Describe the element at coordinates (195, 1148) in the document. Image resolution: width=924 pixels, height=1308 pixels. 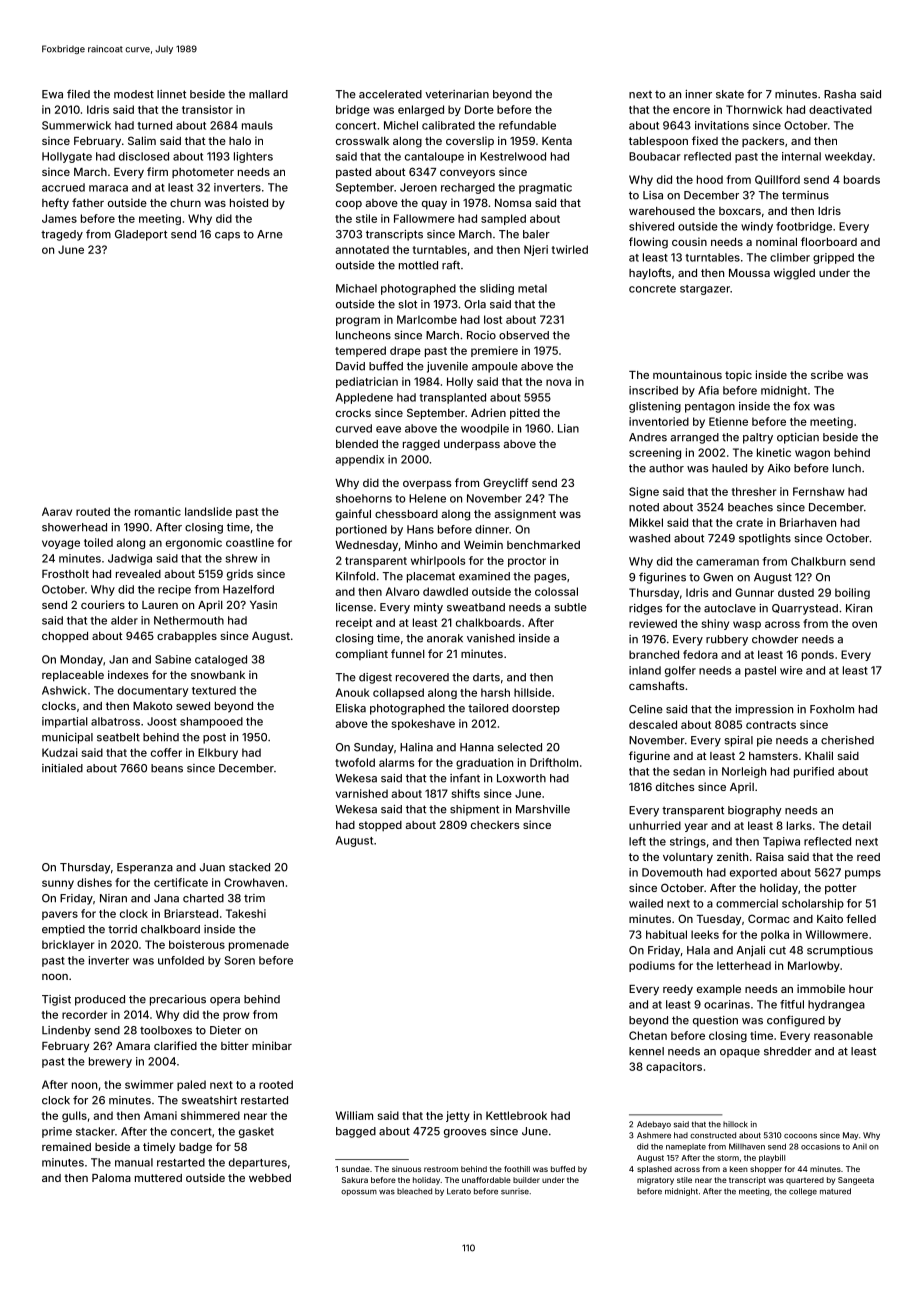
I see `badge` at that location.
